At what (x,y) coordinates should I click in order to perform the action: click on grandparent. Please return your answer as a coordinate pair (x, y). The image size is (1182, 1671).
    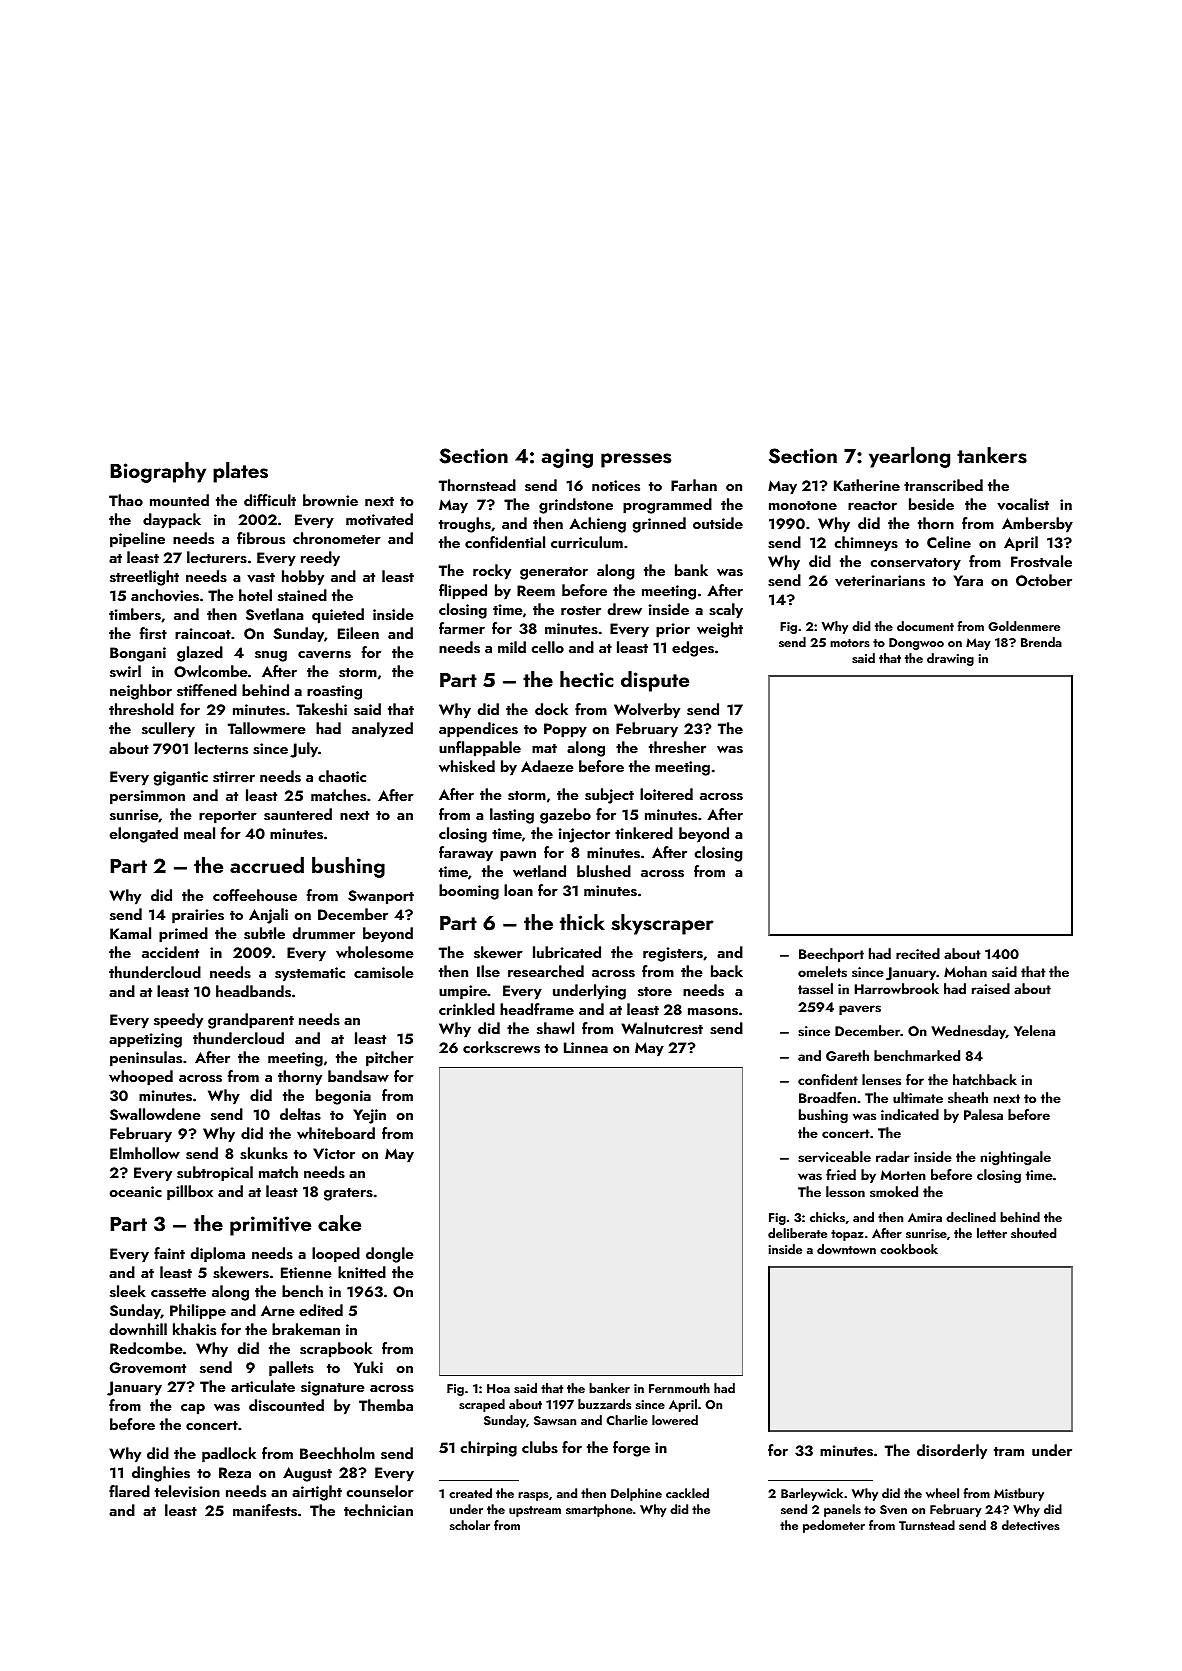
    Looking at the image, I should click on (251, 1021).
